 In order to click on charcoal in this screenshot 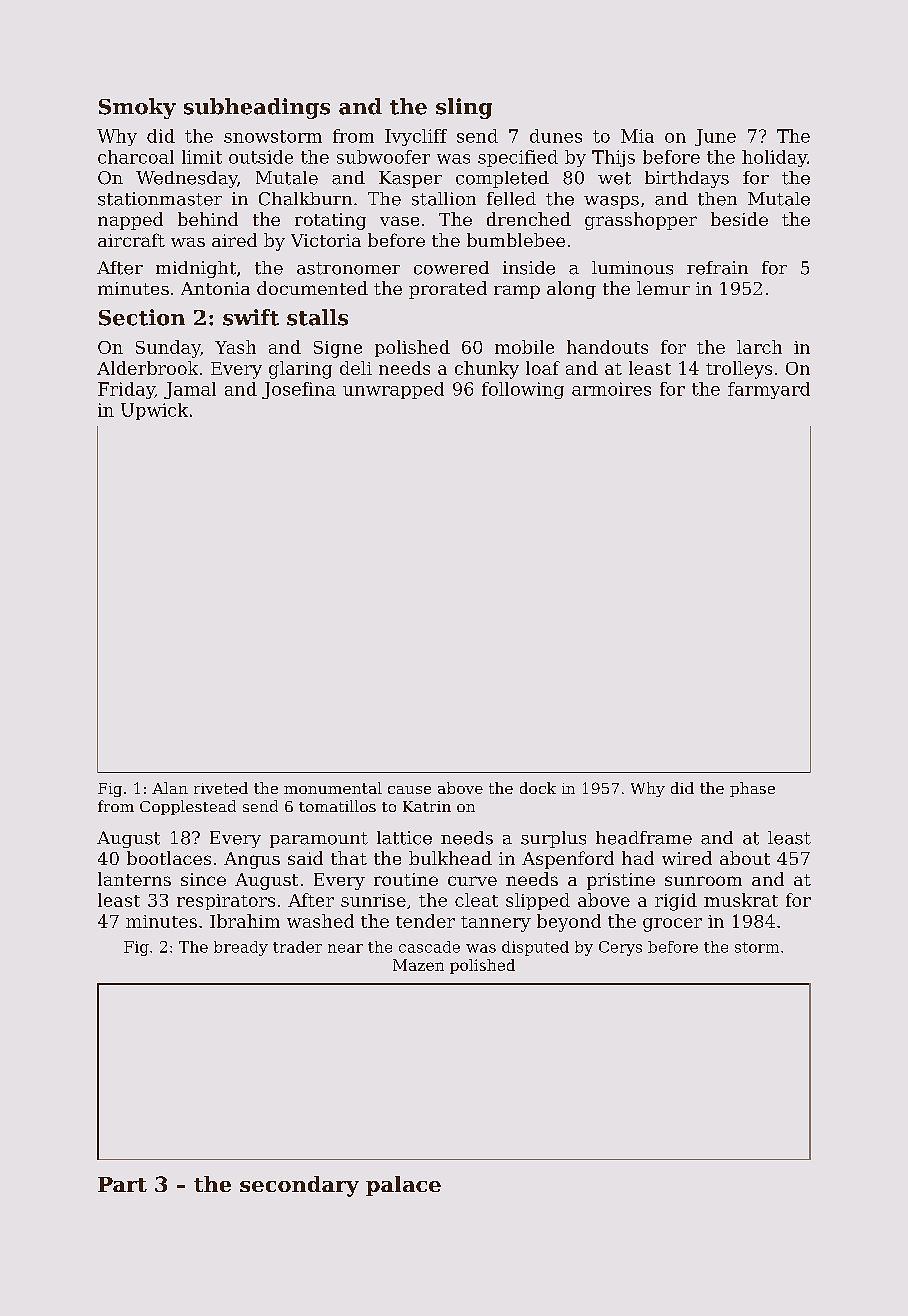, I will do `click(136, 157)`.
